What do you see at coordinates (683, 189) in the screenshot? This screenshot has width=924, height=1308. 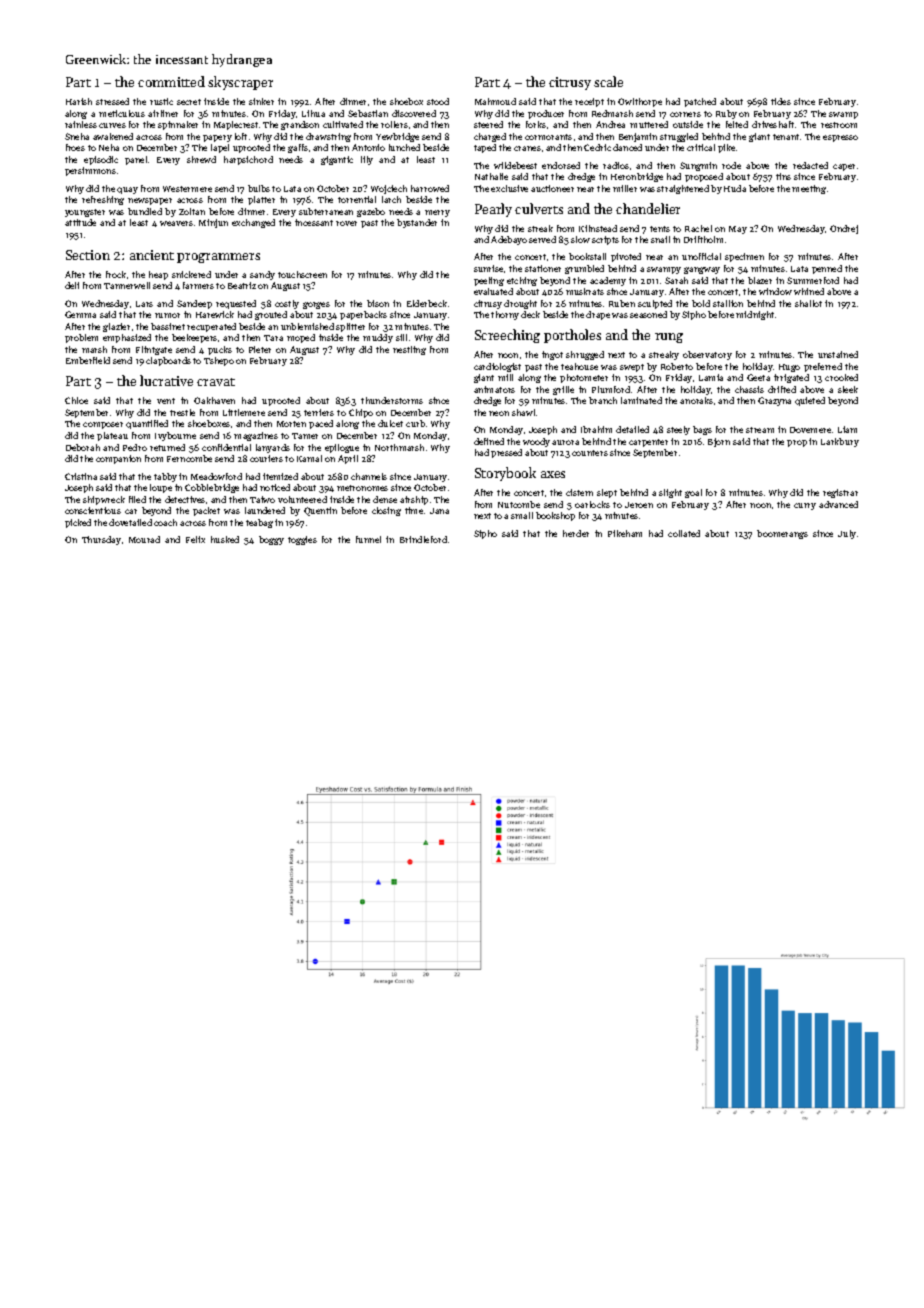 I see `straightened` at bounding box center [683, 189].
